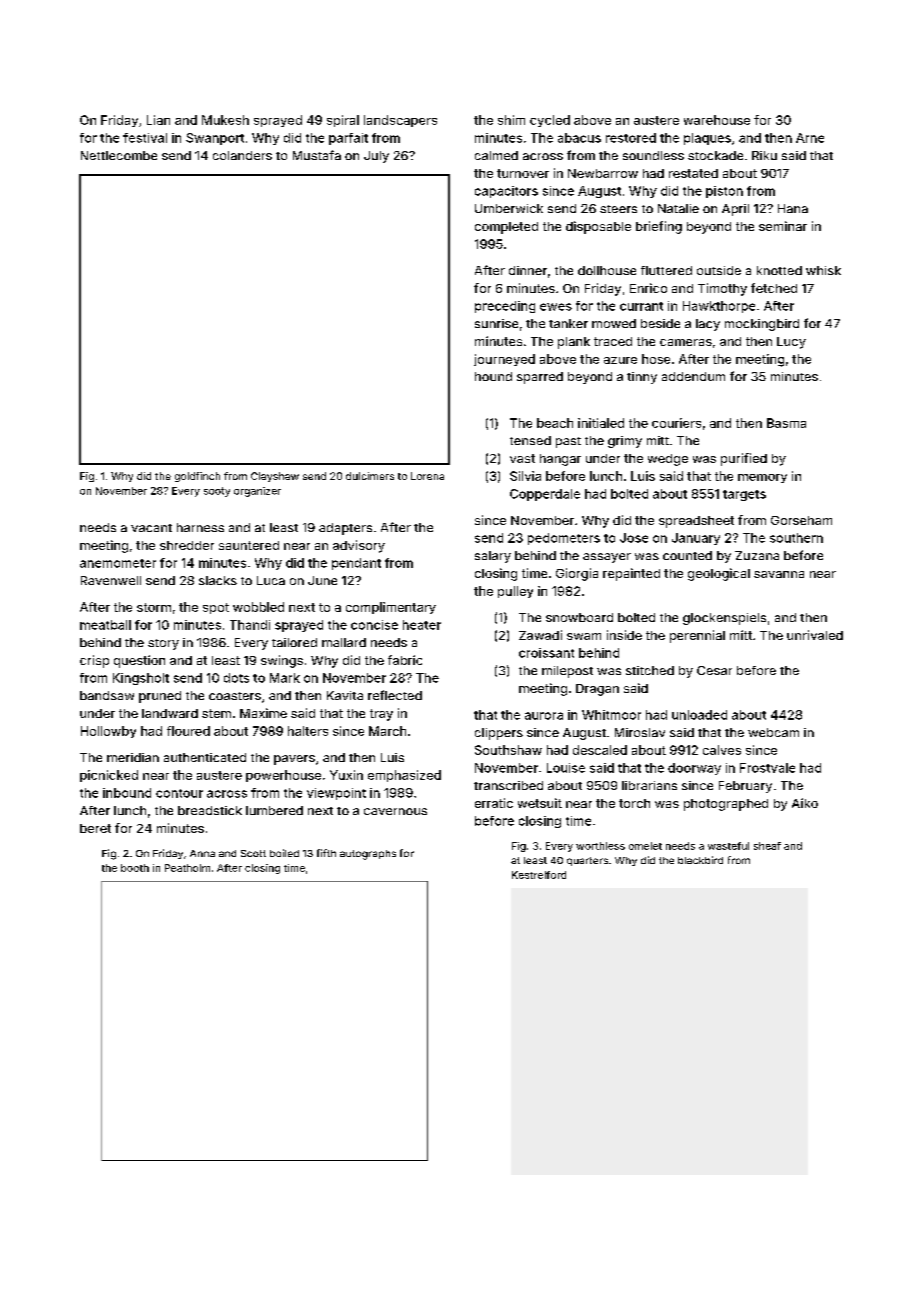  I want to click on cycled, so click(550, 121).
